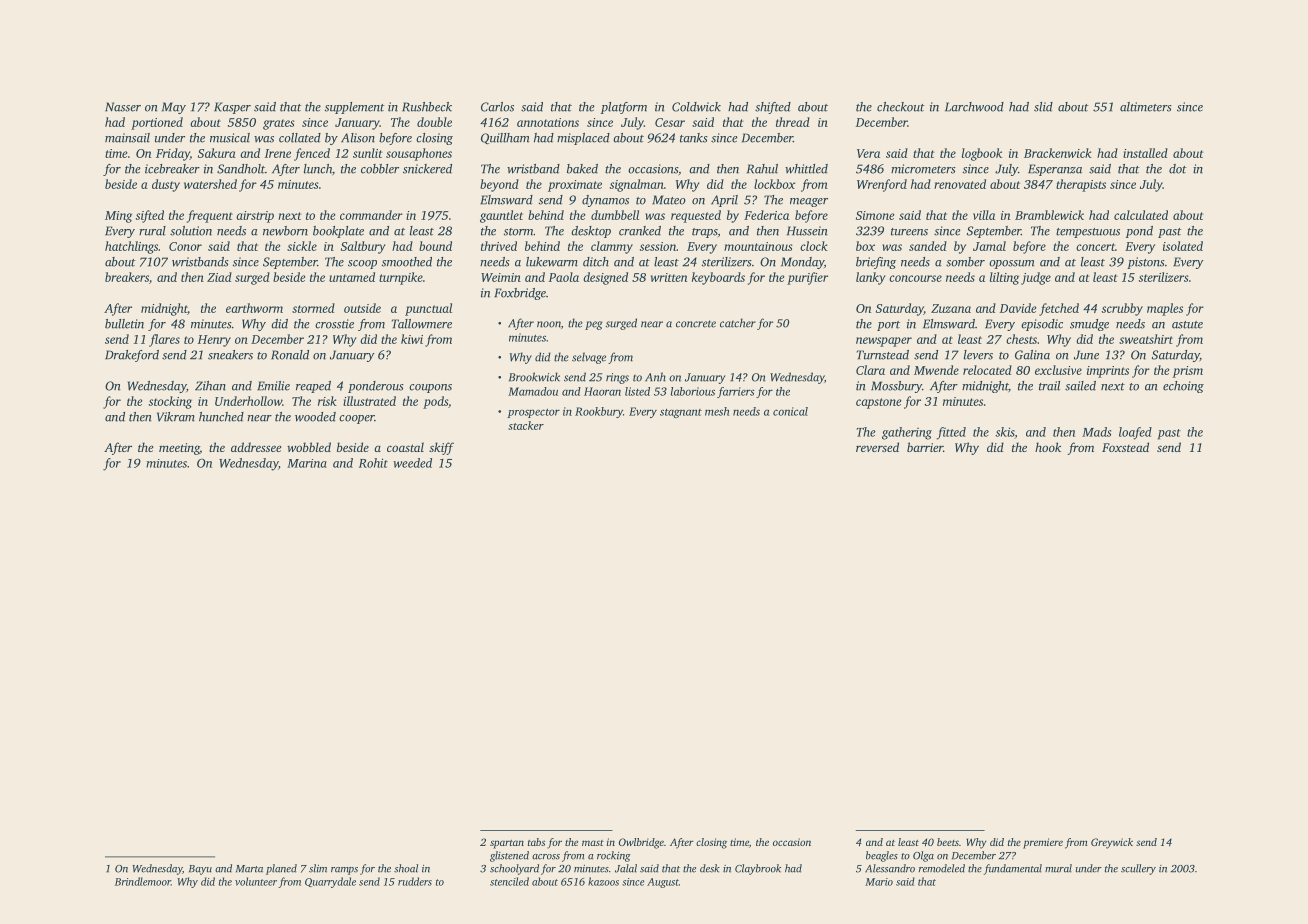  What do you see at coordinates (758, 869) in the screenshot?
I see `Claybrook` at bounding box center [758, 869].
